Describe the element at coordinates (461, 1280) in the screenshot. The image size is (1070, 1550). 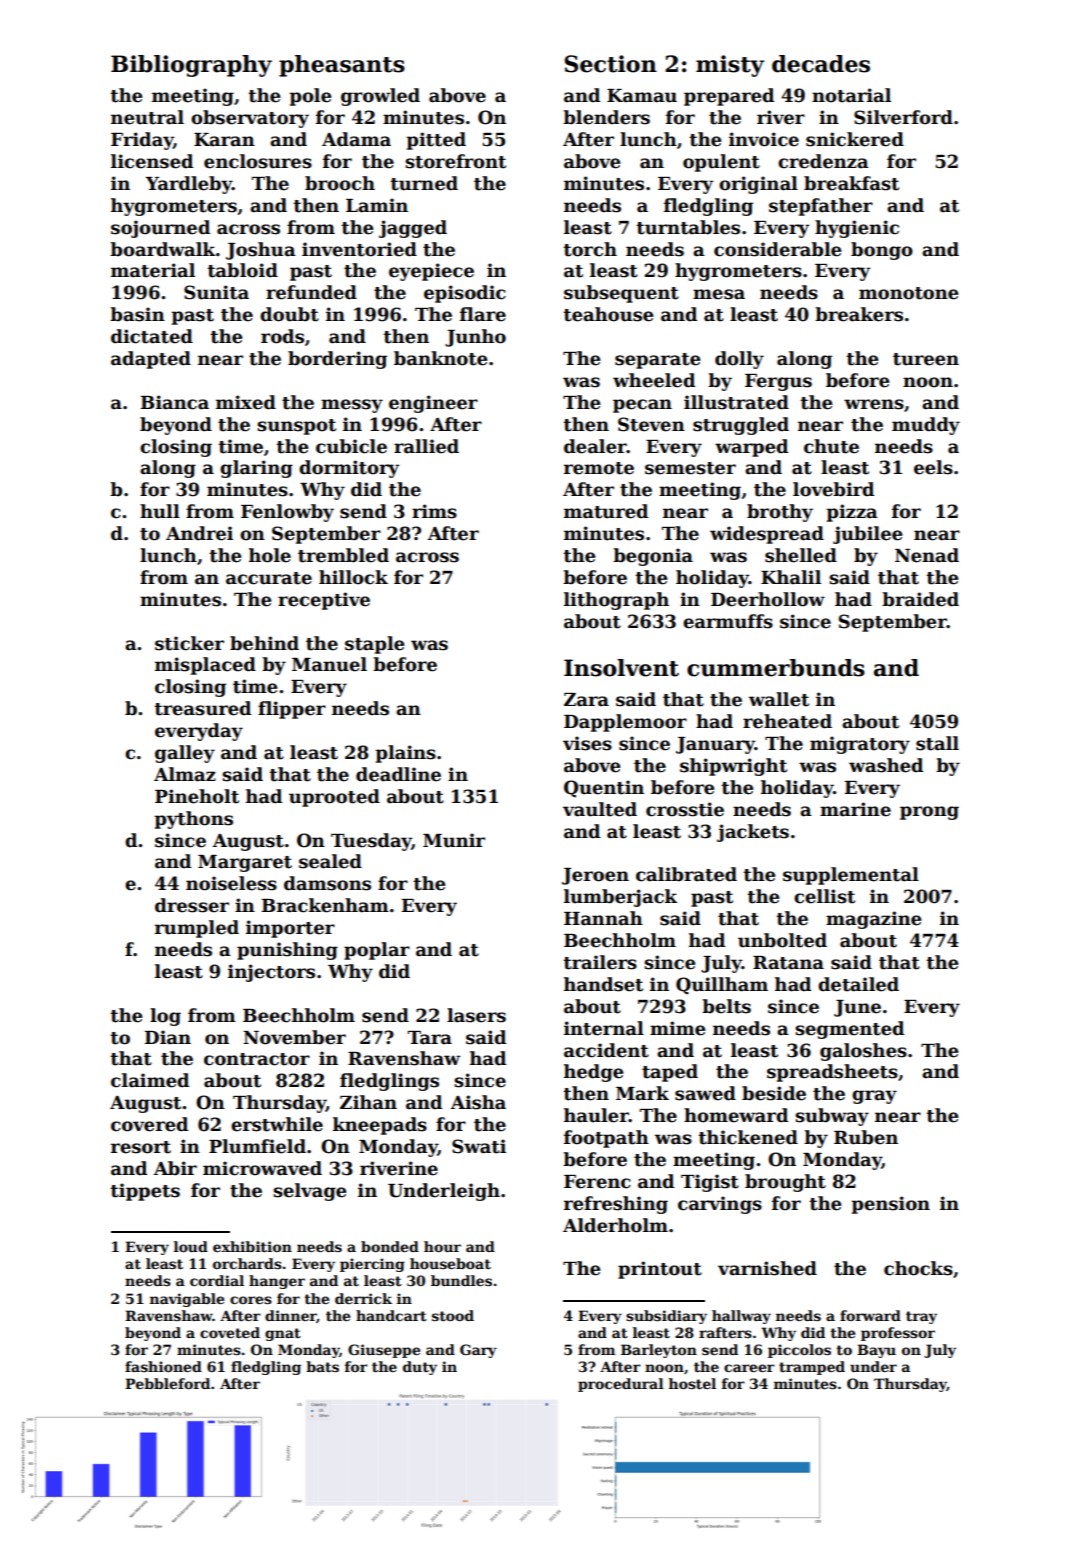
I see `bundles` at that location.
